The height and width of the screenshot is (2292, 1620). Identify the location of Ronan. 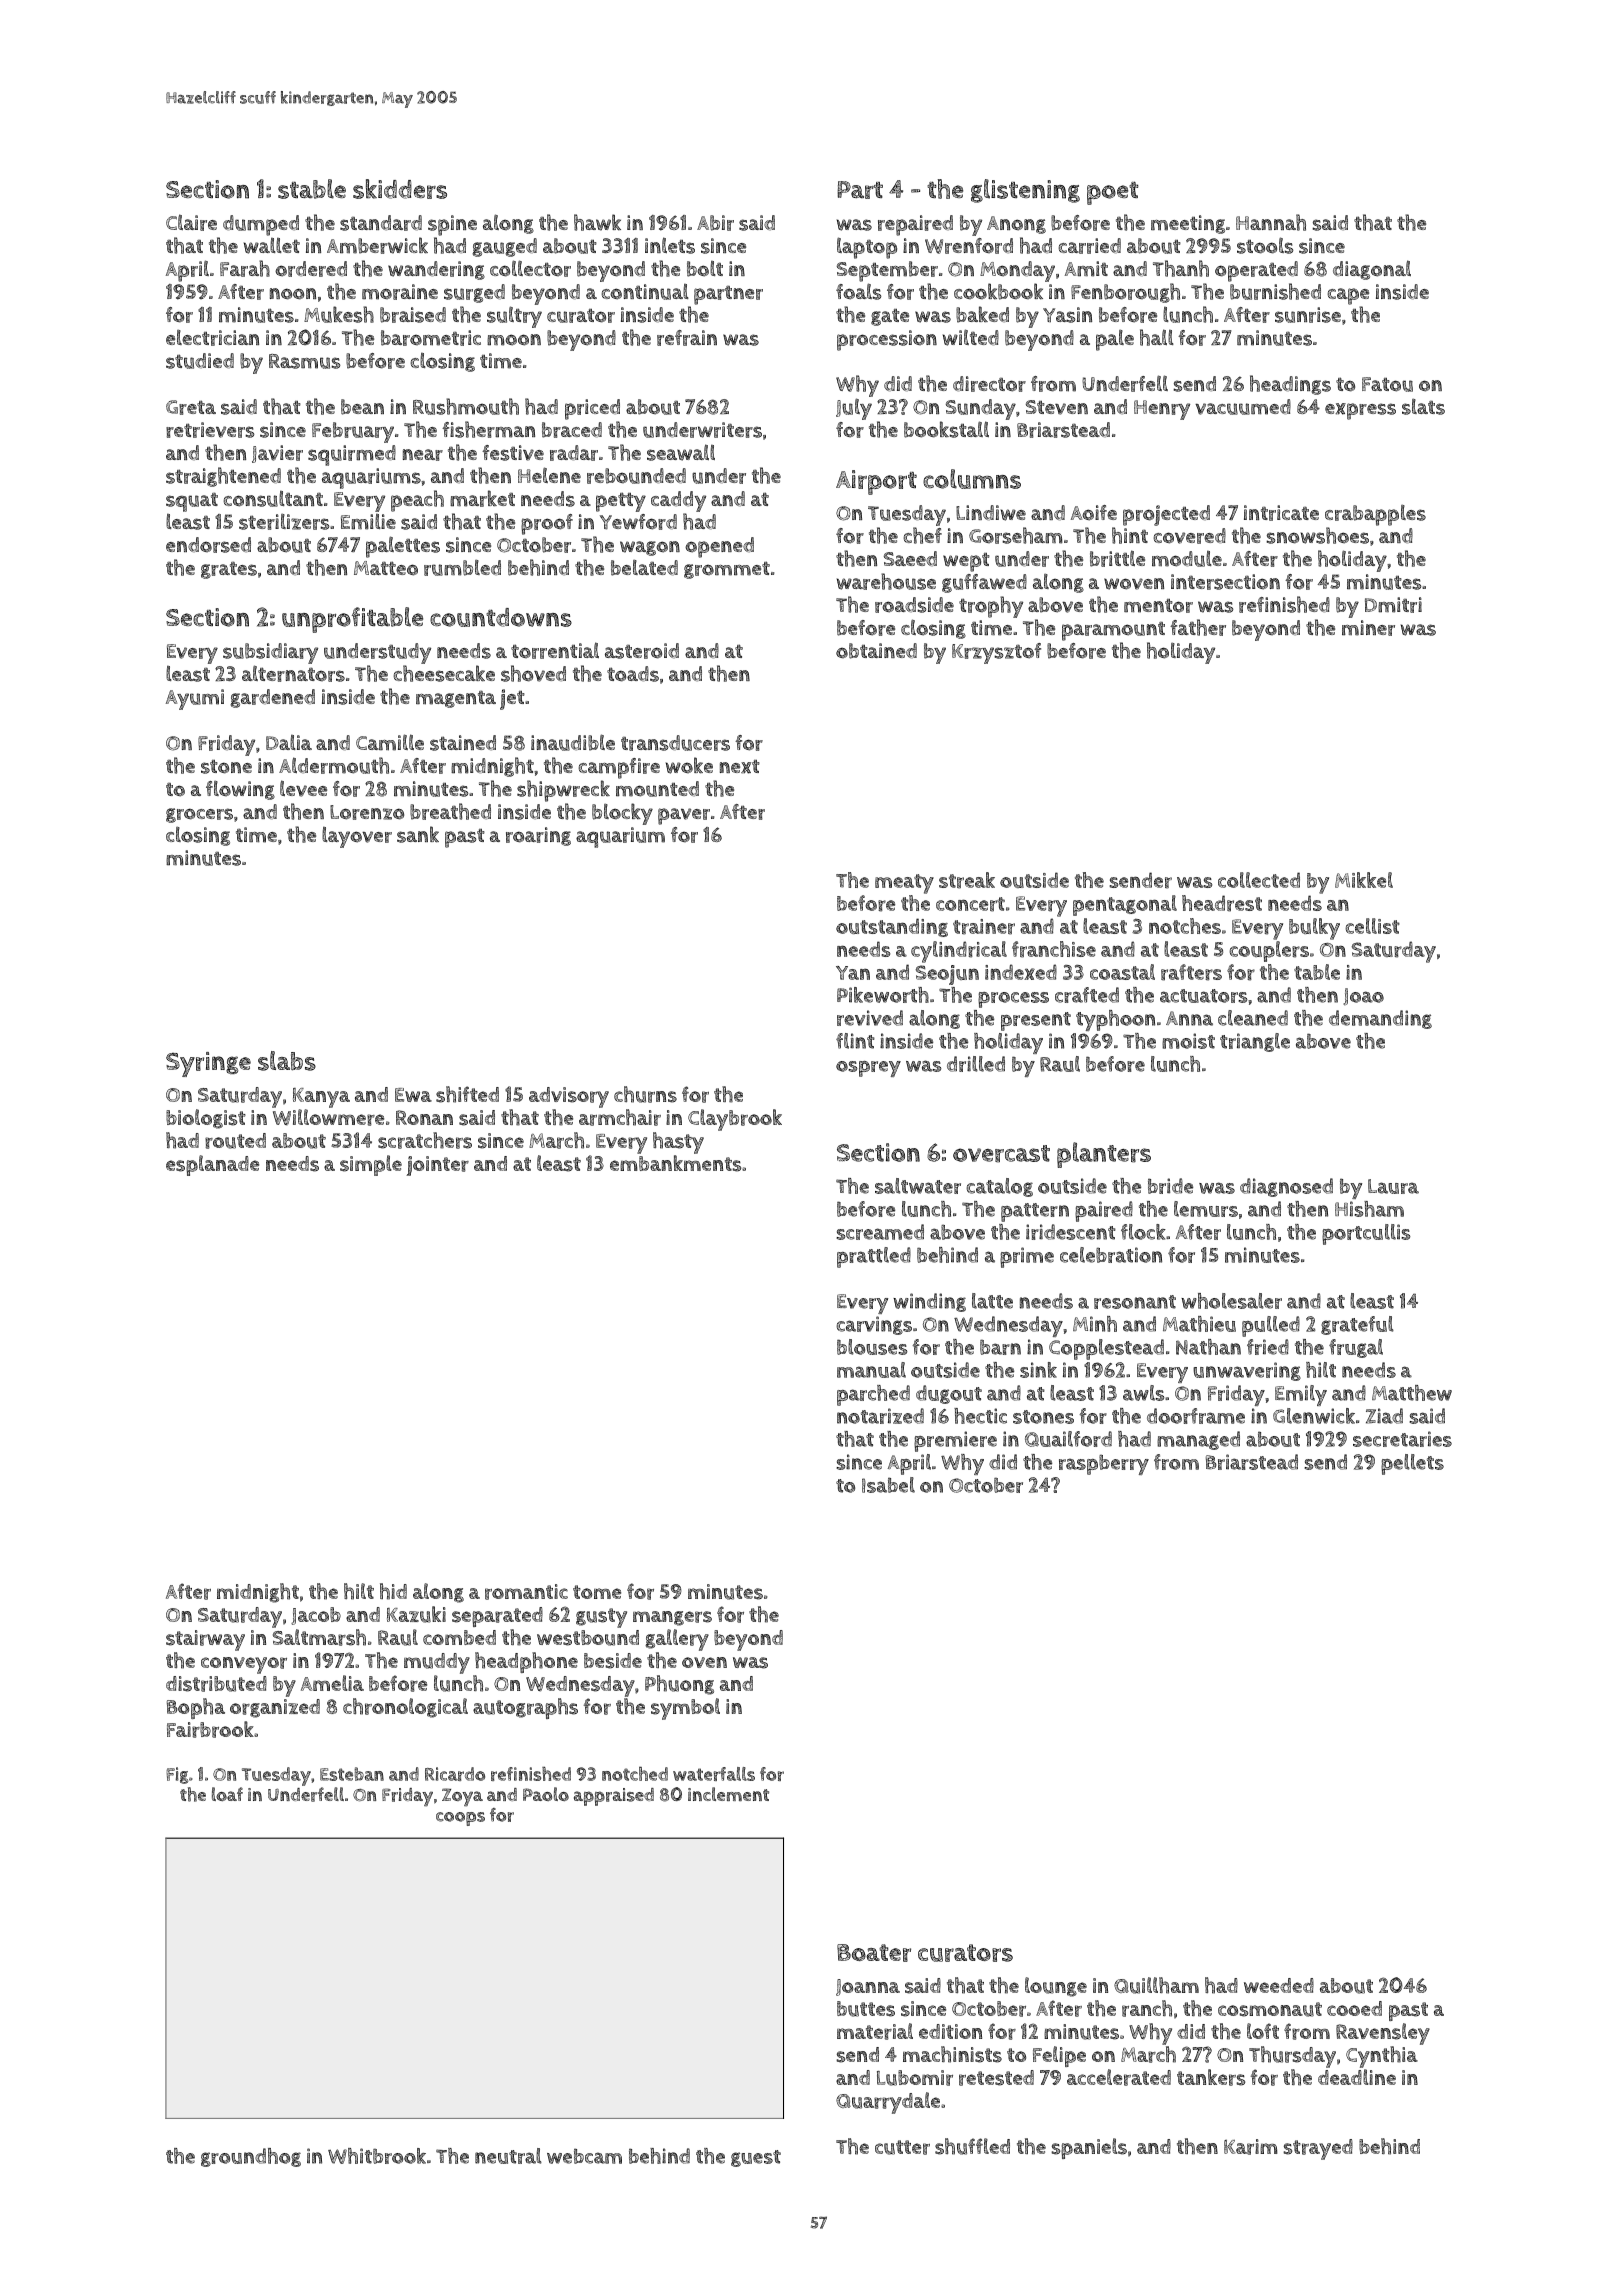
(424, 1117).
